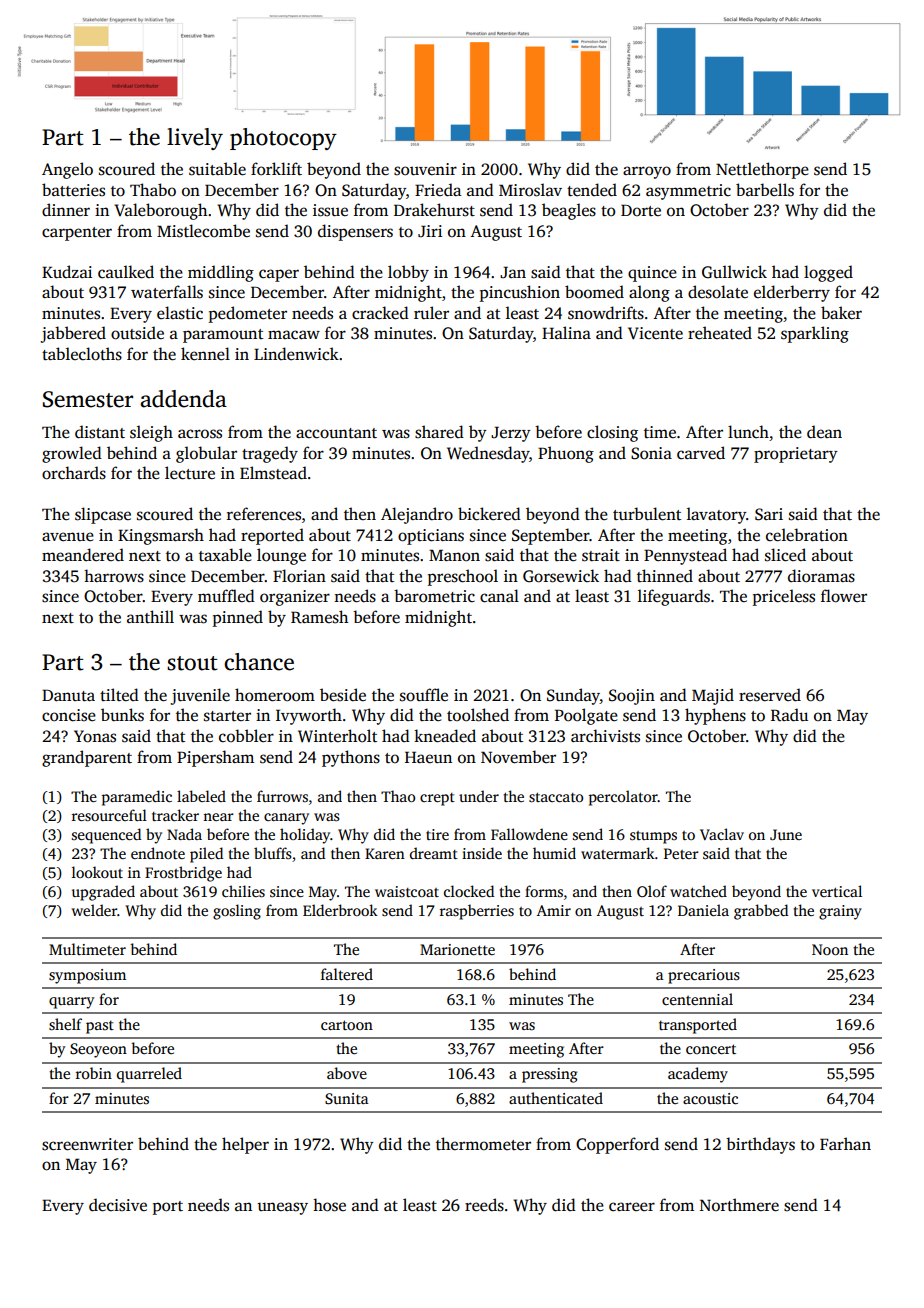  I want to click on outside, so click(137, 333).
